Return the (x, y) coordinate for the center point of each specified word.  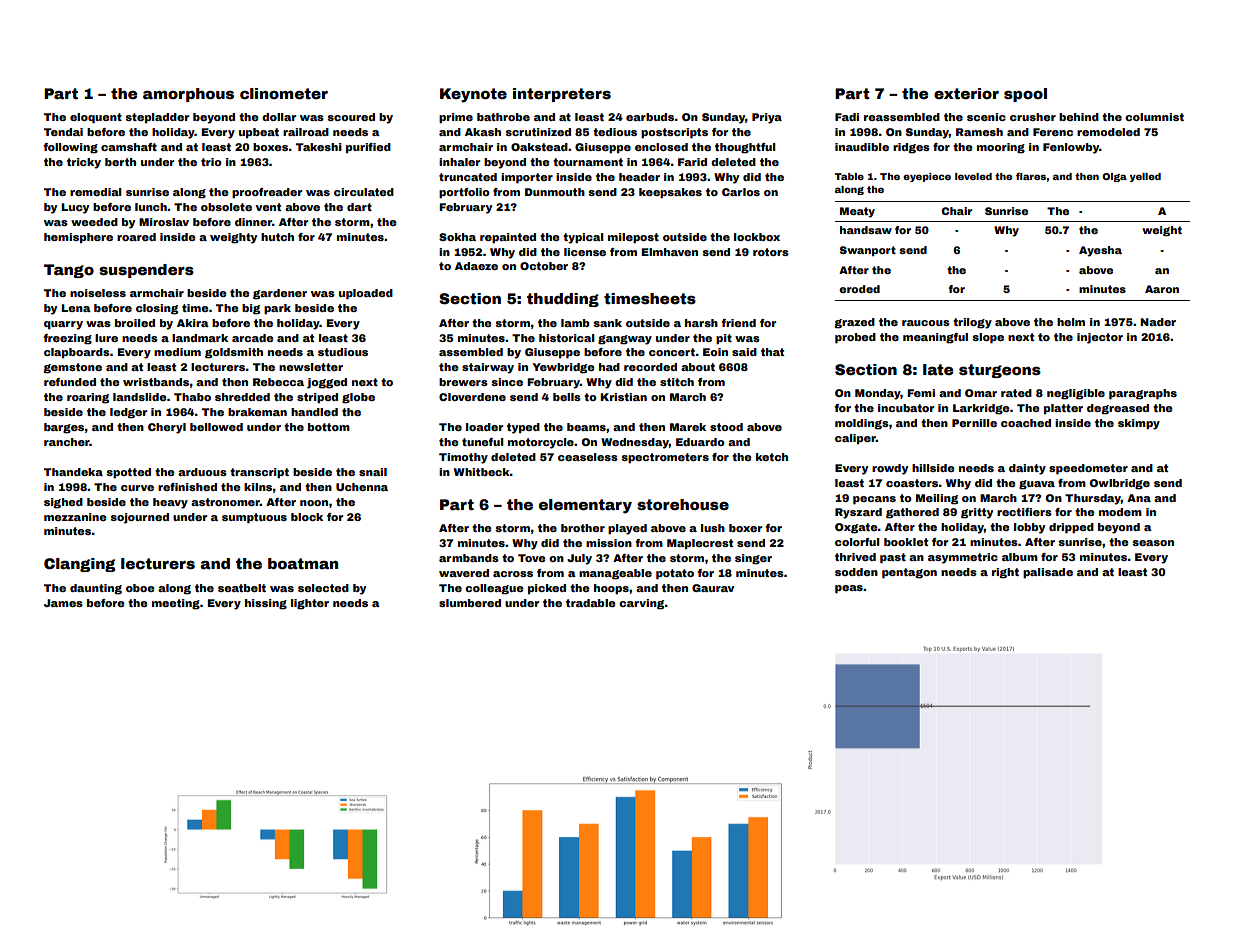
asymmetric (963, 558)
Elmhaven (670, 252)
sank (607, 323)
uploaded (366, 294)
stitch (677, 382)
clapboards (77, 353)
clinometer (284, 93)
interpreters (562, 95)
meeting (176, 604)
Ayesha (1100, 251)
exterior (966, 93)
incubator (906, 408)
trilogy (972, 323)
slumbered (470, 603)
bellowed (216, 427)
